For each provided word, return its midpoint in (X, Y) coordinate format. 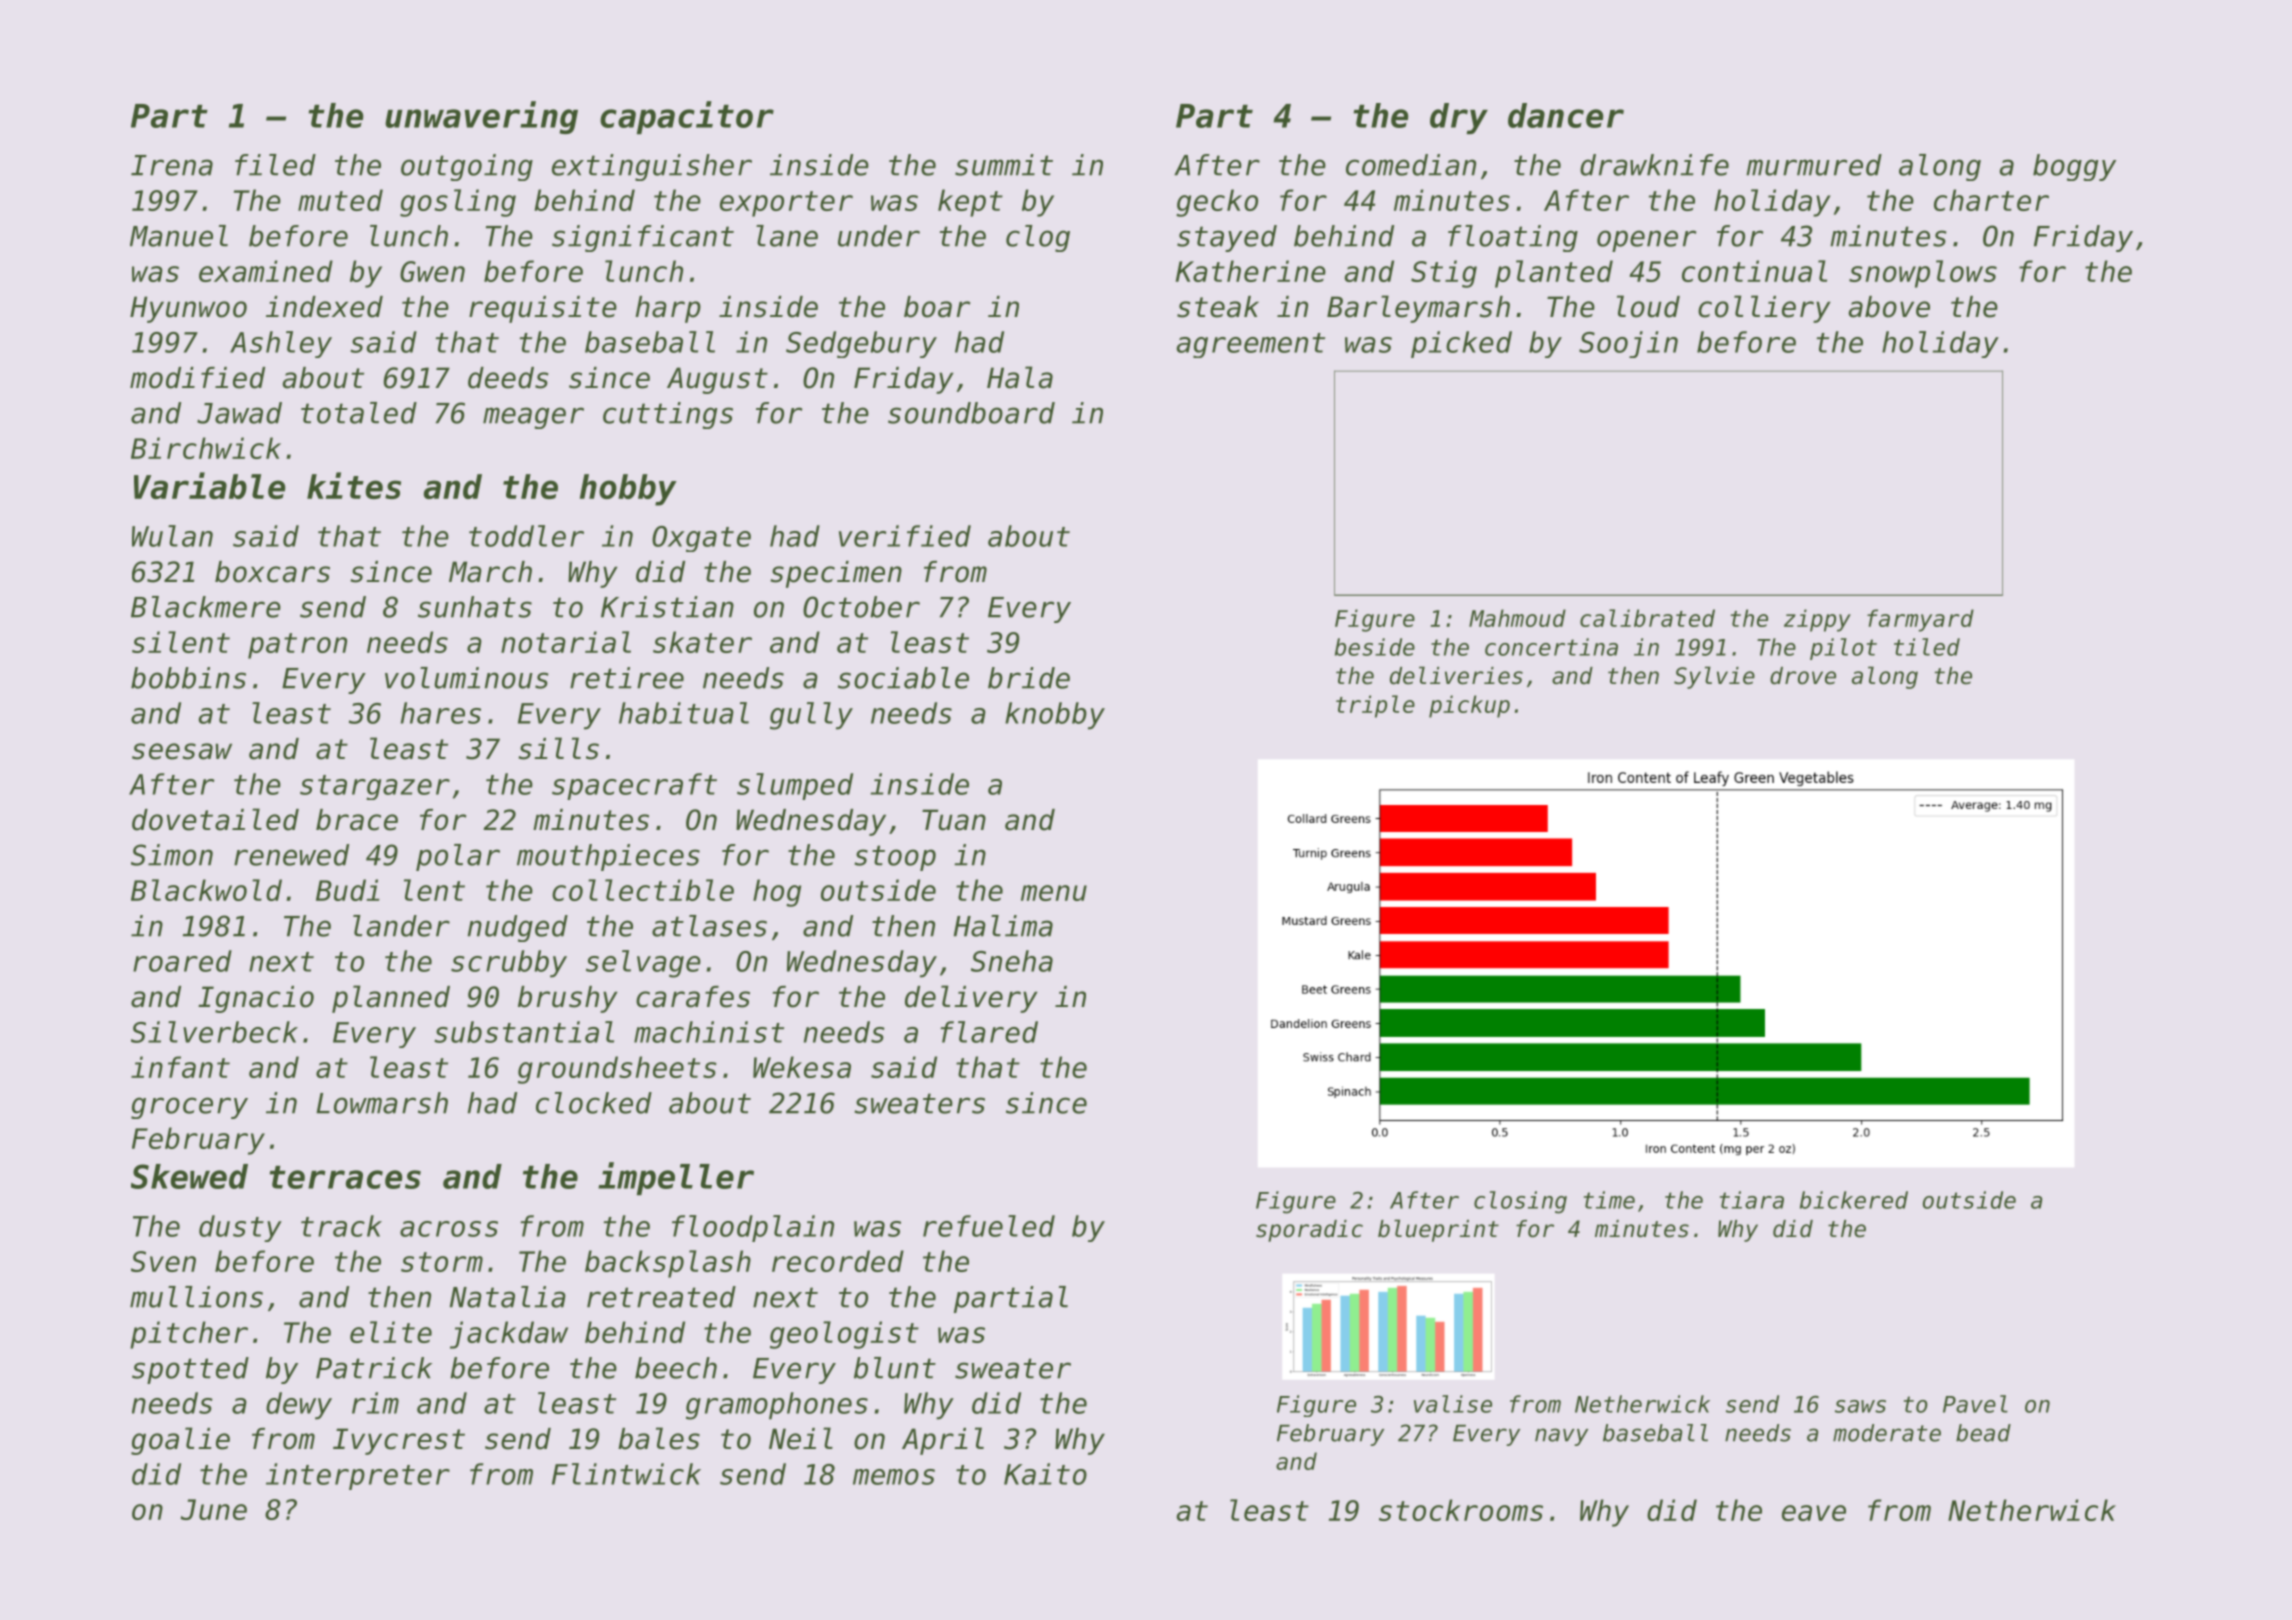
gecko (1217, 203)
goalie (180, 1441)
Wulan (172, 536)
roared (182, 961)
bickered (1854, 1200)
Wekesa (802, 1067)
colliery (1764, 309)
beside (1375, 647)
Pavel (1975, 1404)
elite (391, 1332)
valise (1453, 1404)
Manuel (179, 236)
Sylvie (1714, 677)
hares (441, 713)
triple (1375, 706)
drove (1803, 676)
